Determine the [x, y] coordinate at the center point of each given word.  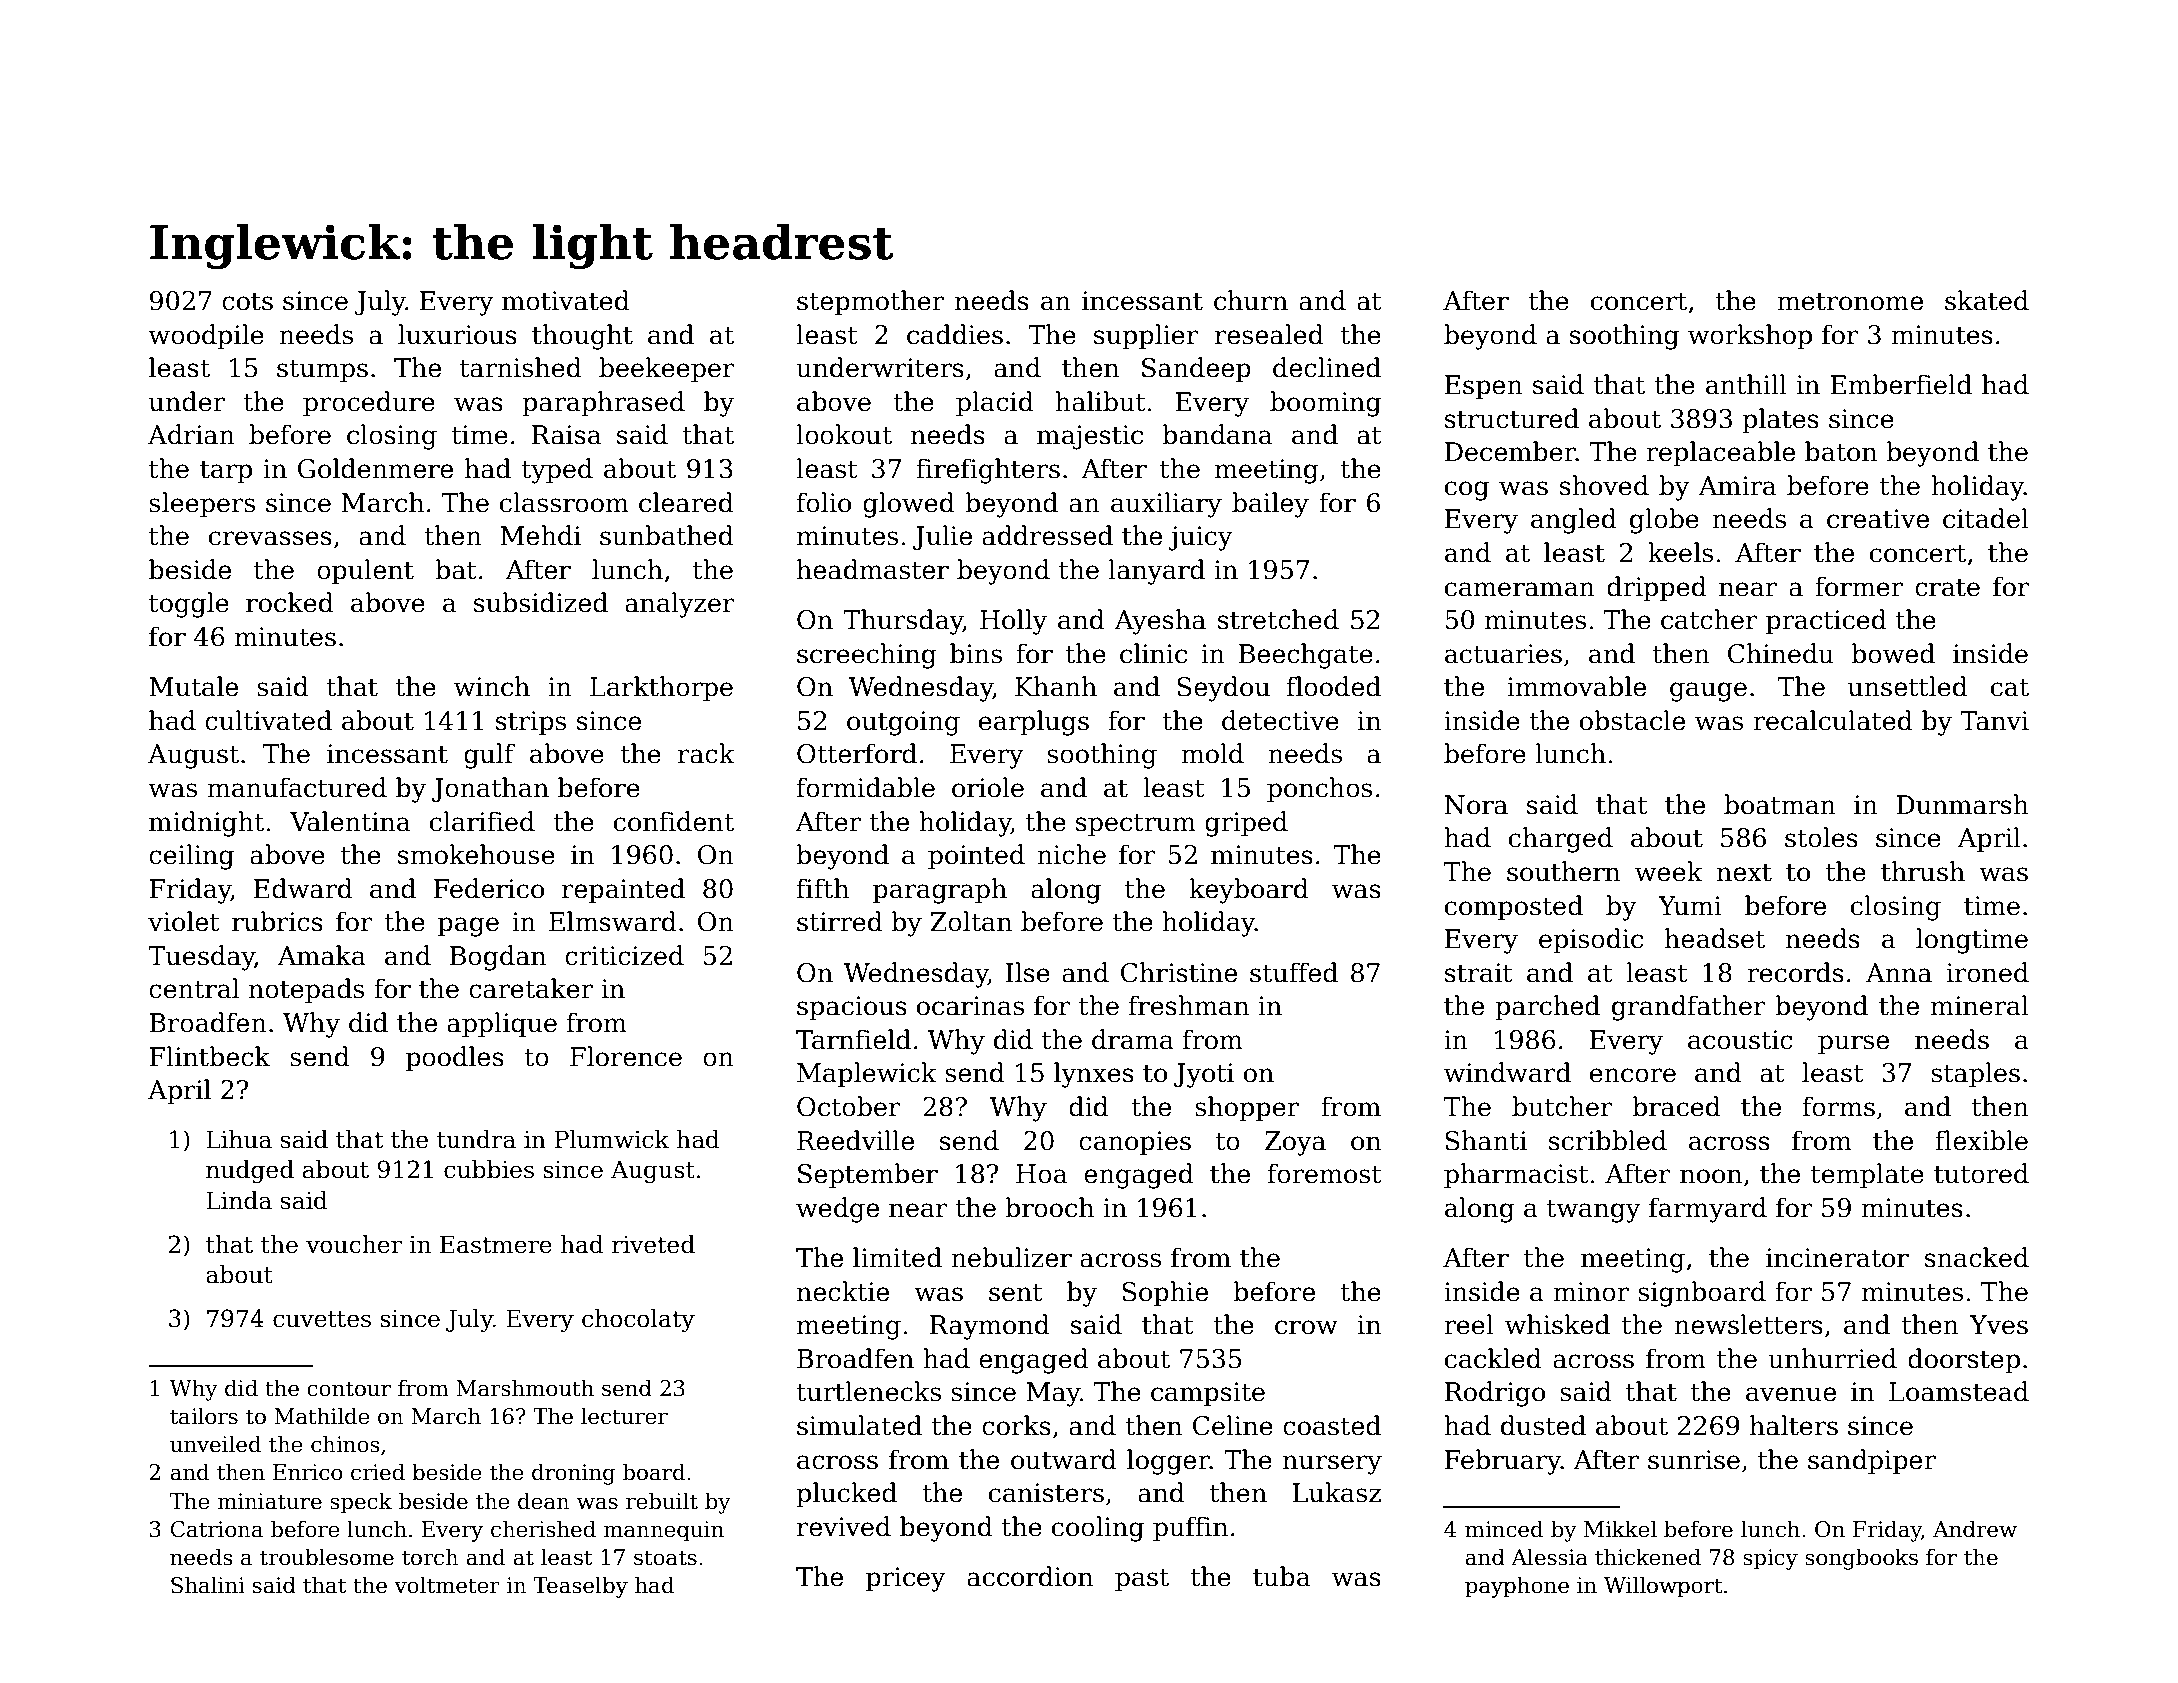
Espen [1484, 387]
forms [1839, 1106]
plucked [846, 1494]
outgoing [903, 723]
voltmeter [447, 1585]
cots [247, 302]
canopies [1135, 1143]
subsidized [541, 602]
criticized [624, 955]
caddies [955, 334]
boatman [1780, 804]
